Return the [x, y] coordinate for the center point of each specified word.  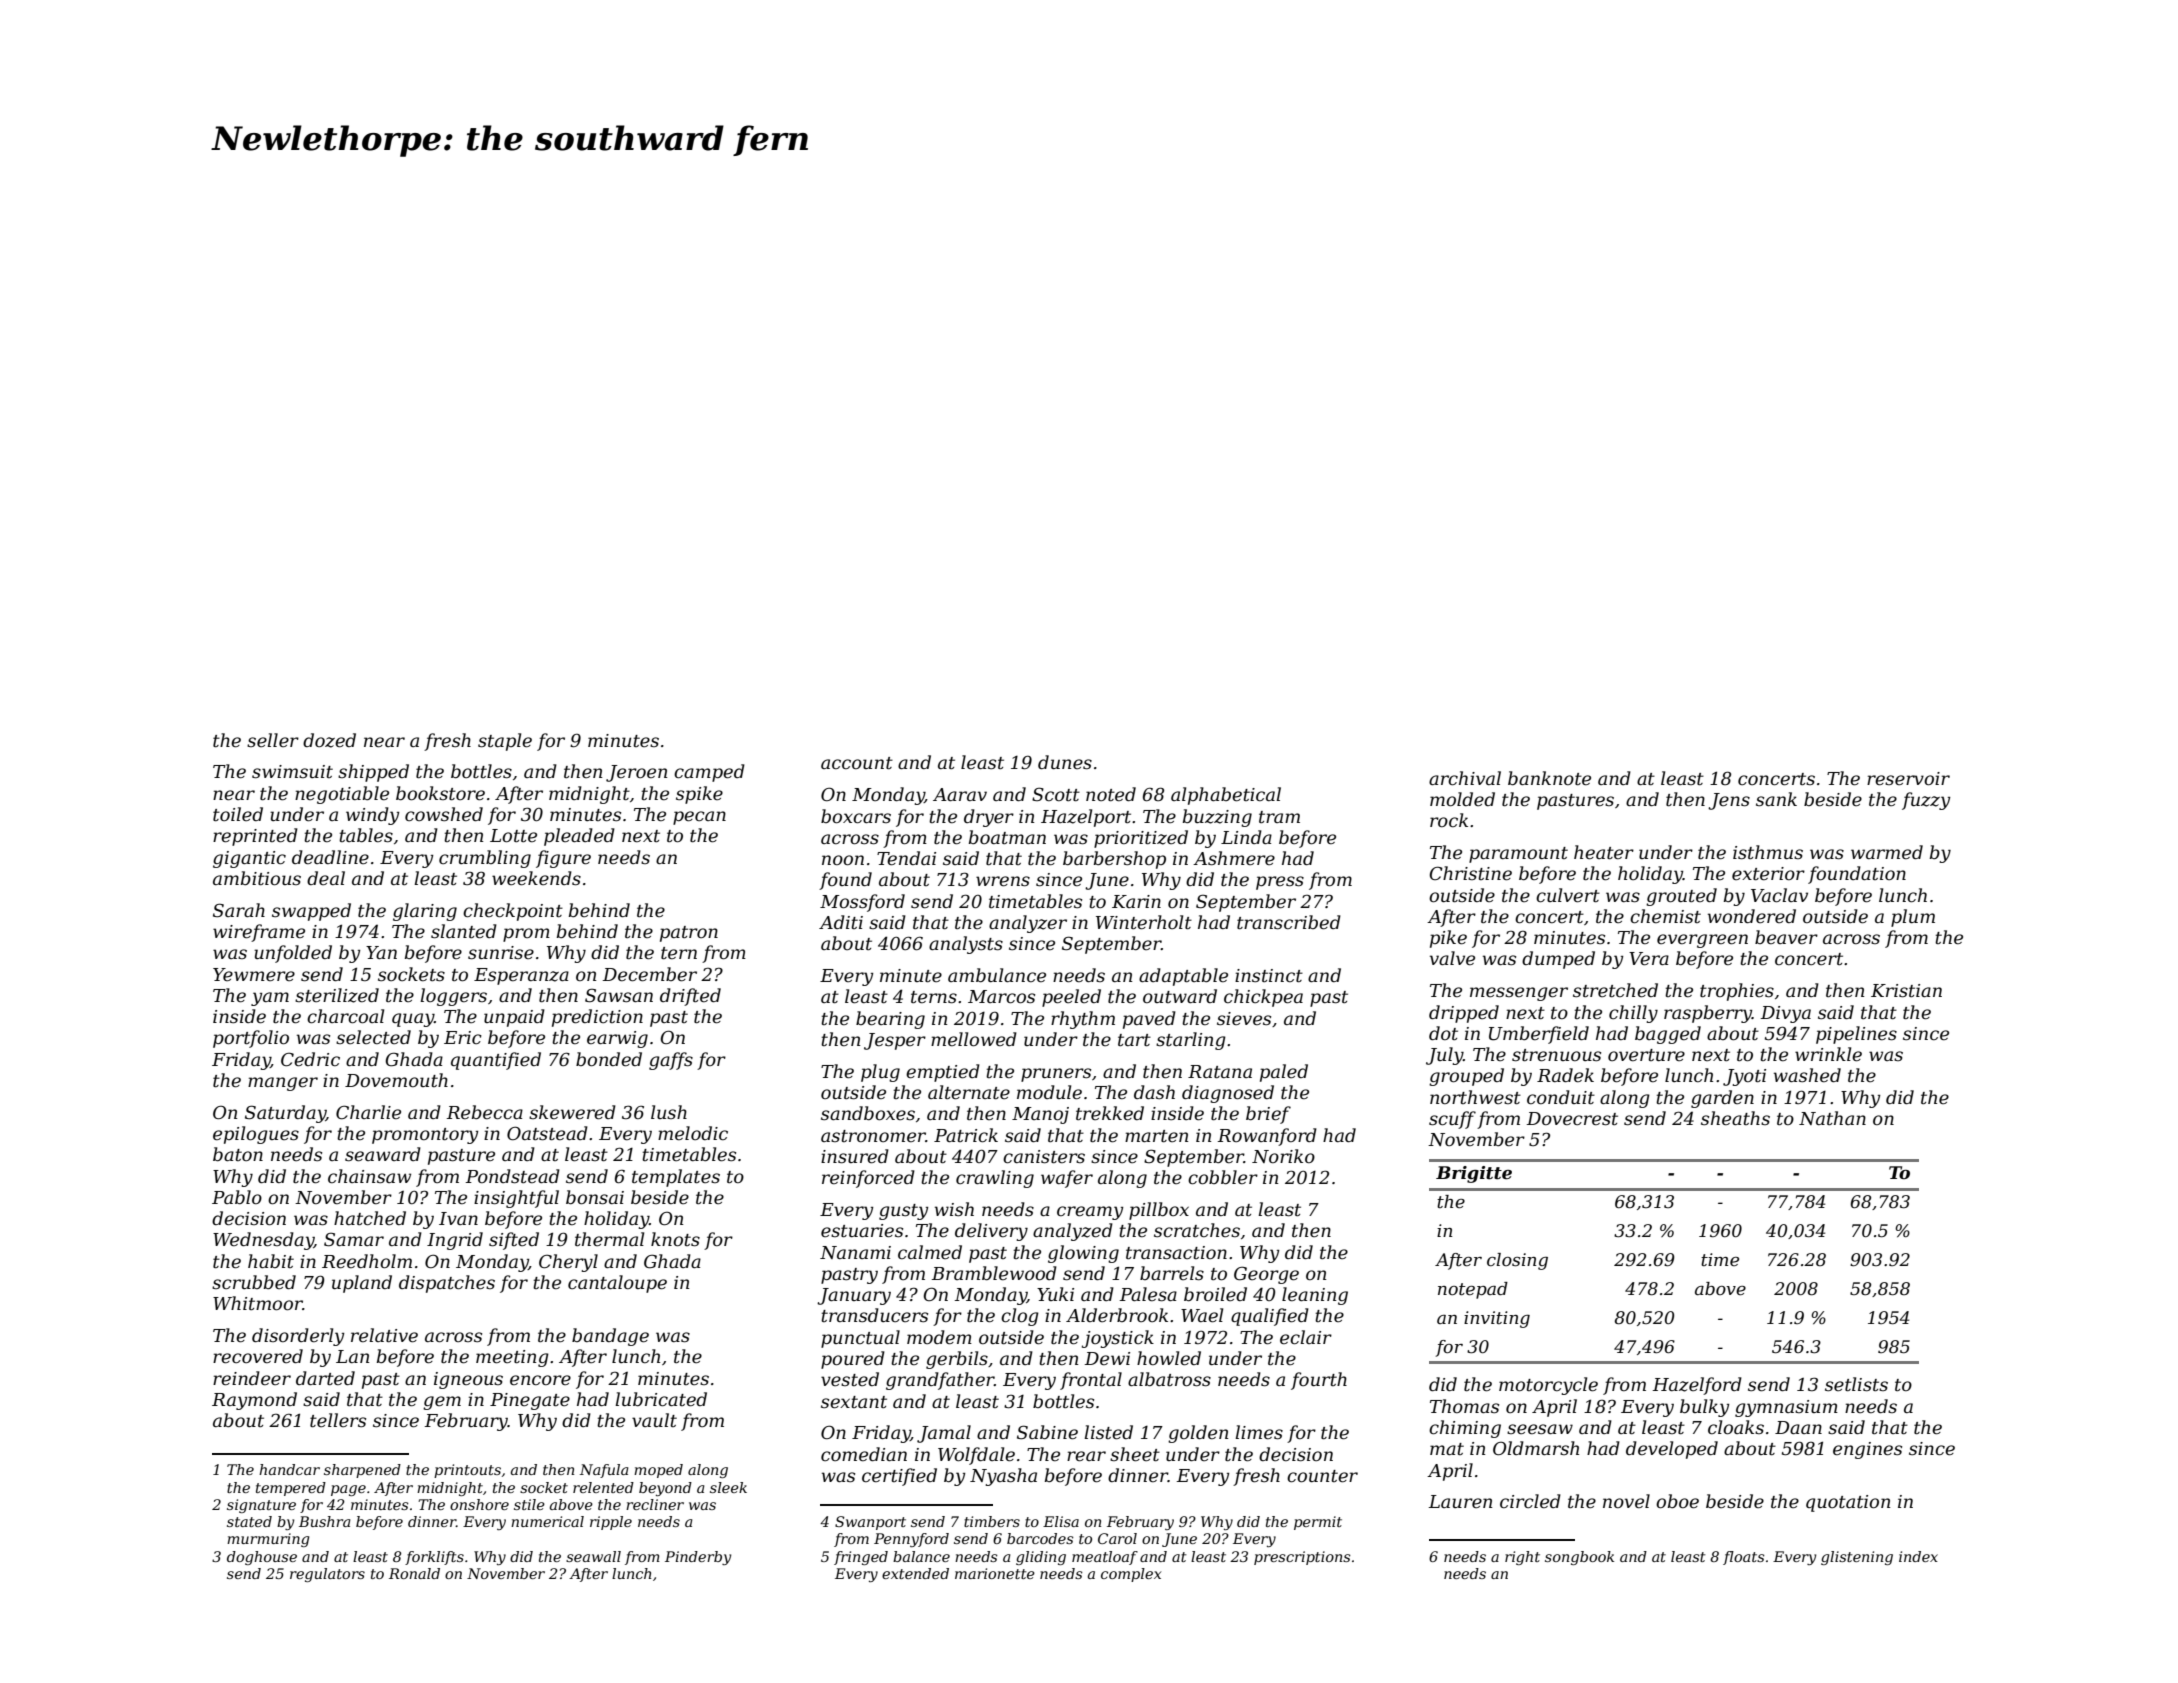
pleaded [579, 837]
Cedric [310, 1059]
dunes [1065, 762]
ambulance [997, 975]
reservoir [1908, 779]
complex [1131, 1575]
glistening [1857, 1558]
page [348, 1490]
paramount [1518, 855]
